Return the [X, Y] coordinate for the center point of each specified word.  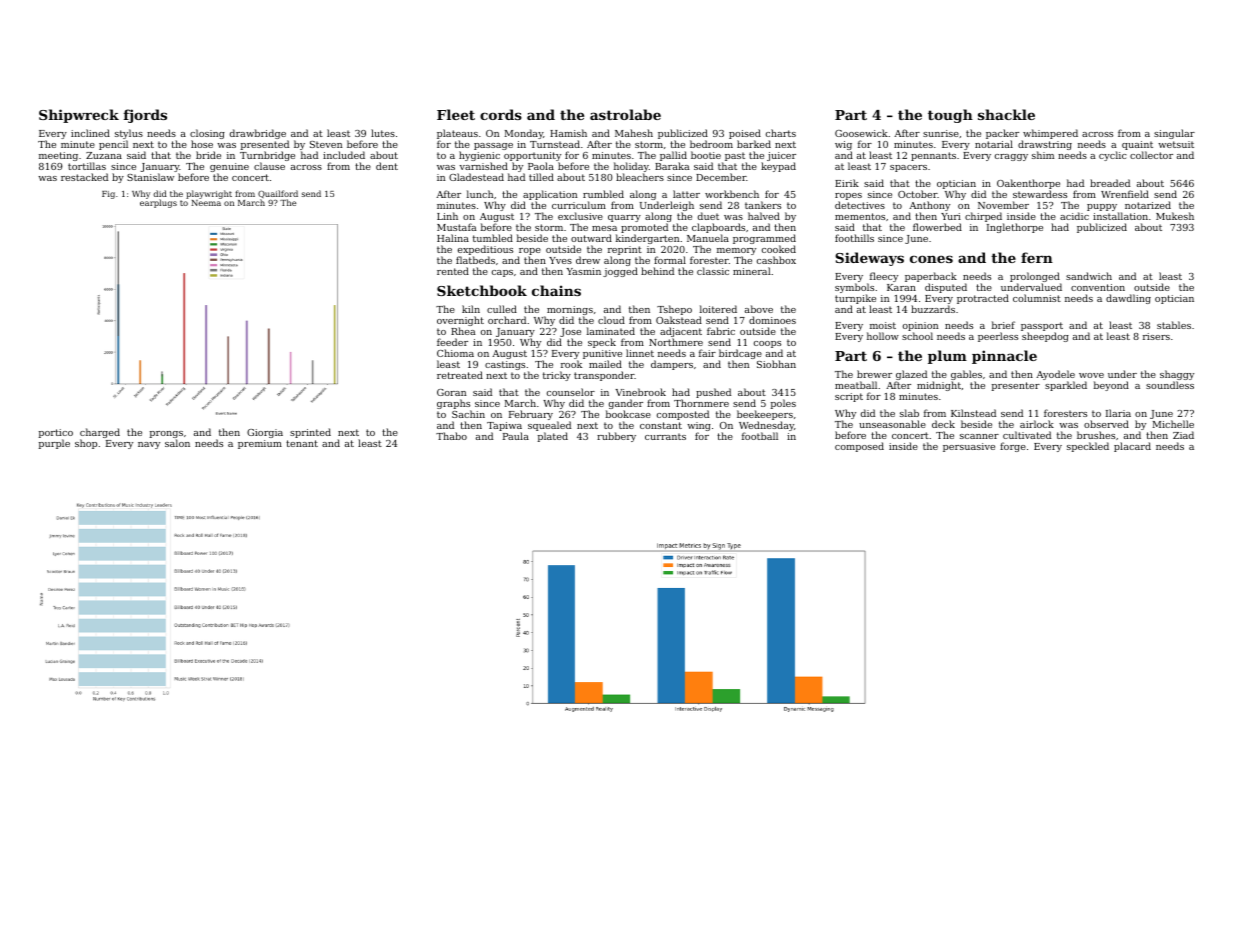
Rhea [463, 331]
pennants [933, 156]
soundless [1170, 385]
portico [56, 433]
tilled [541, 177]
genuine [229, 168]
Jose [570, 332]
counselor [571, 392]
